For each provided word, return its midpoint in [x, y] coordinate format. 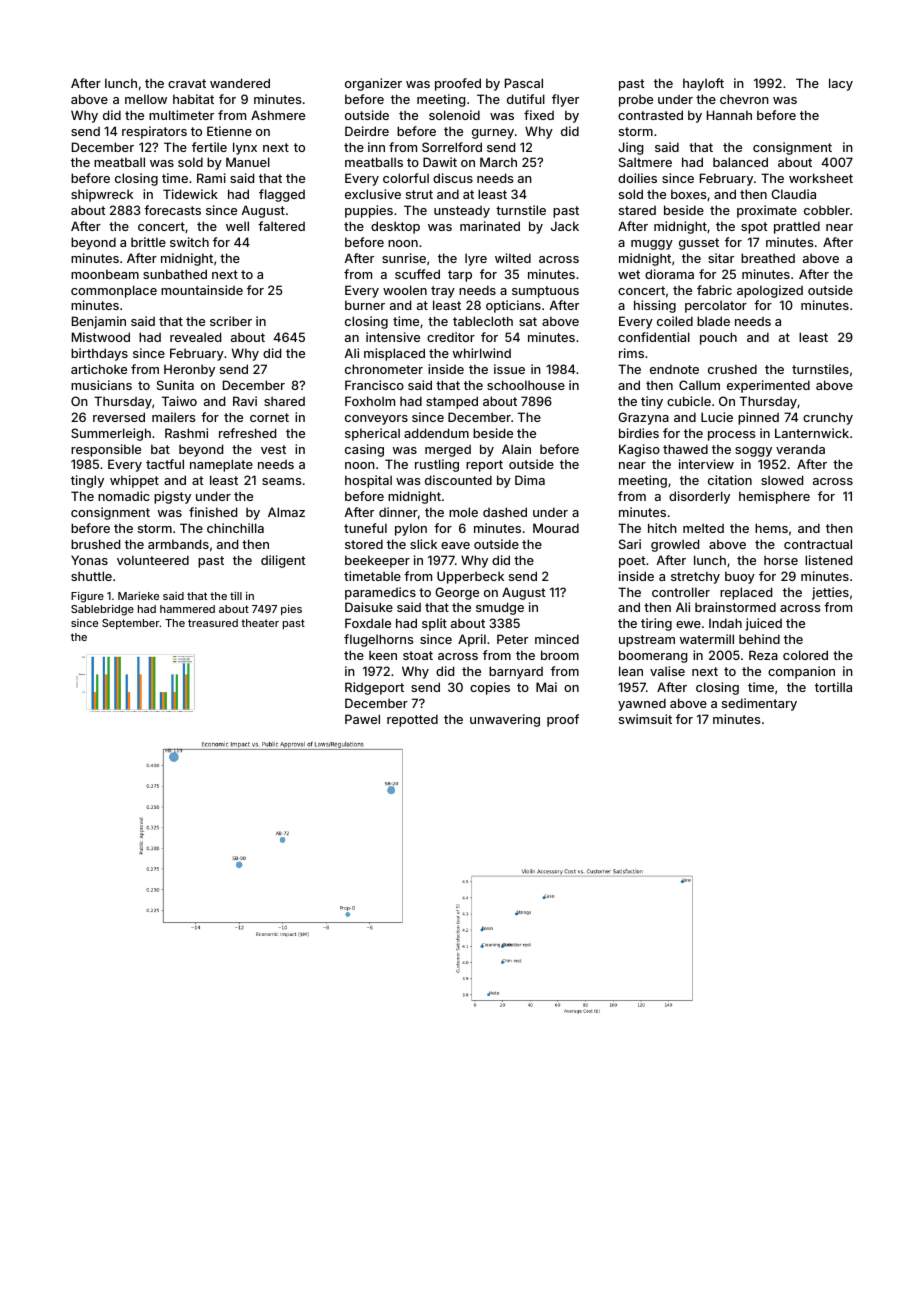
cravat [187, 83]
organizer [373, 84]
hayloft [703, 84]
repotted [412, 720]
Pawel [362, 719]
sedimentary [759, 704]
